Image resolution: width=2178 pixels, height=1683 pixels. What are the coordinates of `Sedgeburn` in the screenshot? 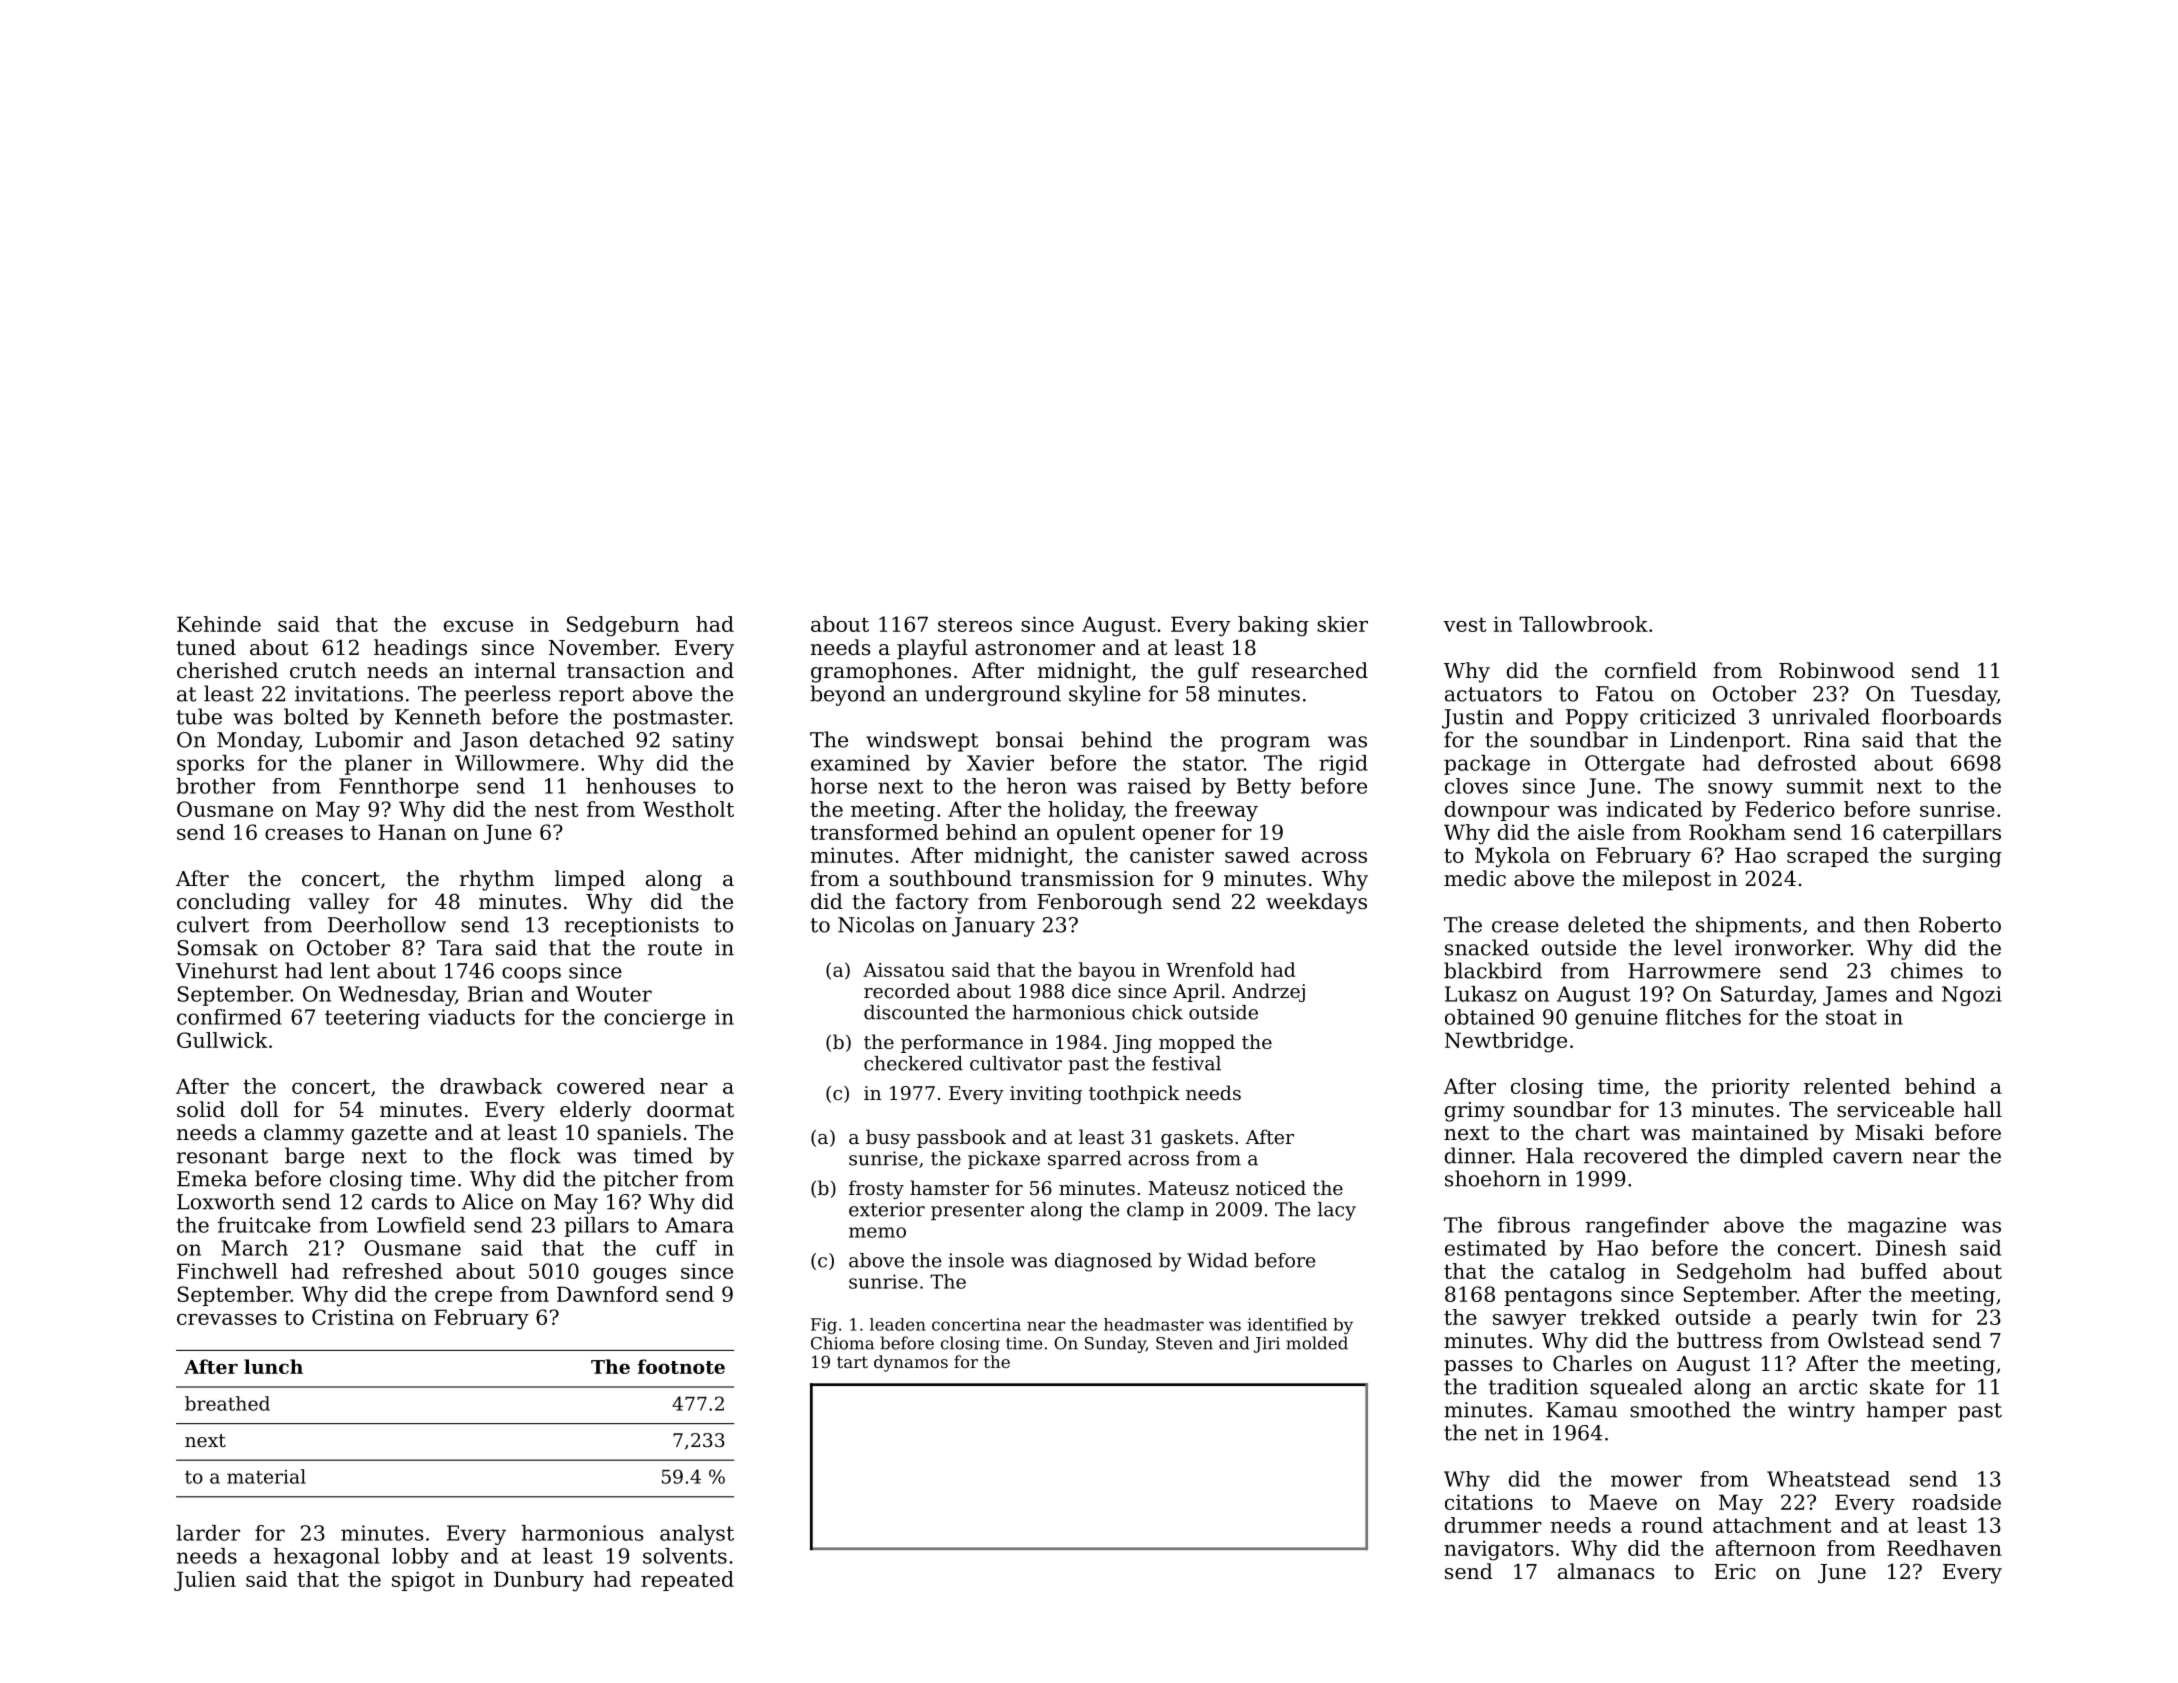 It's located at (623, 626).
